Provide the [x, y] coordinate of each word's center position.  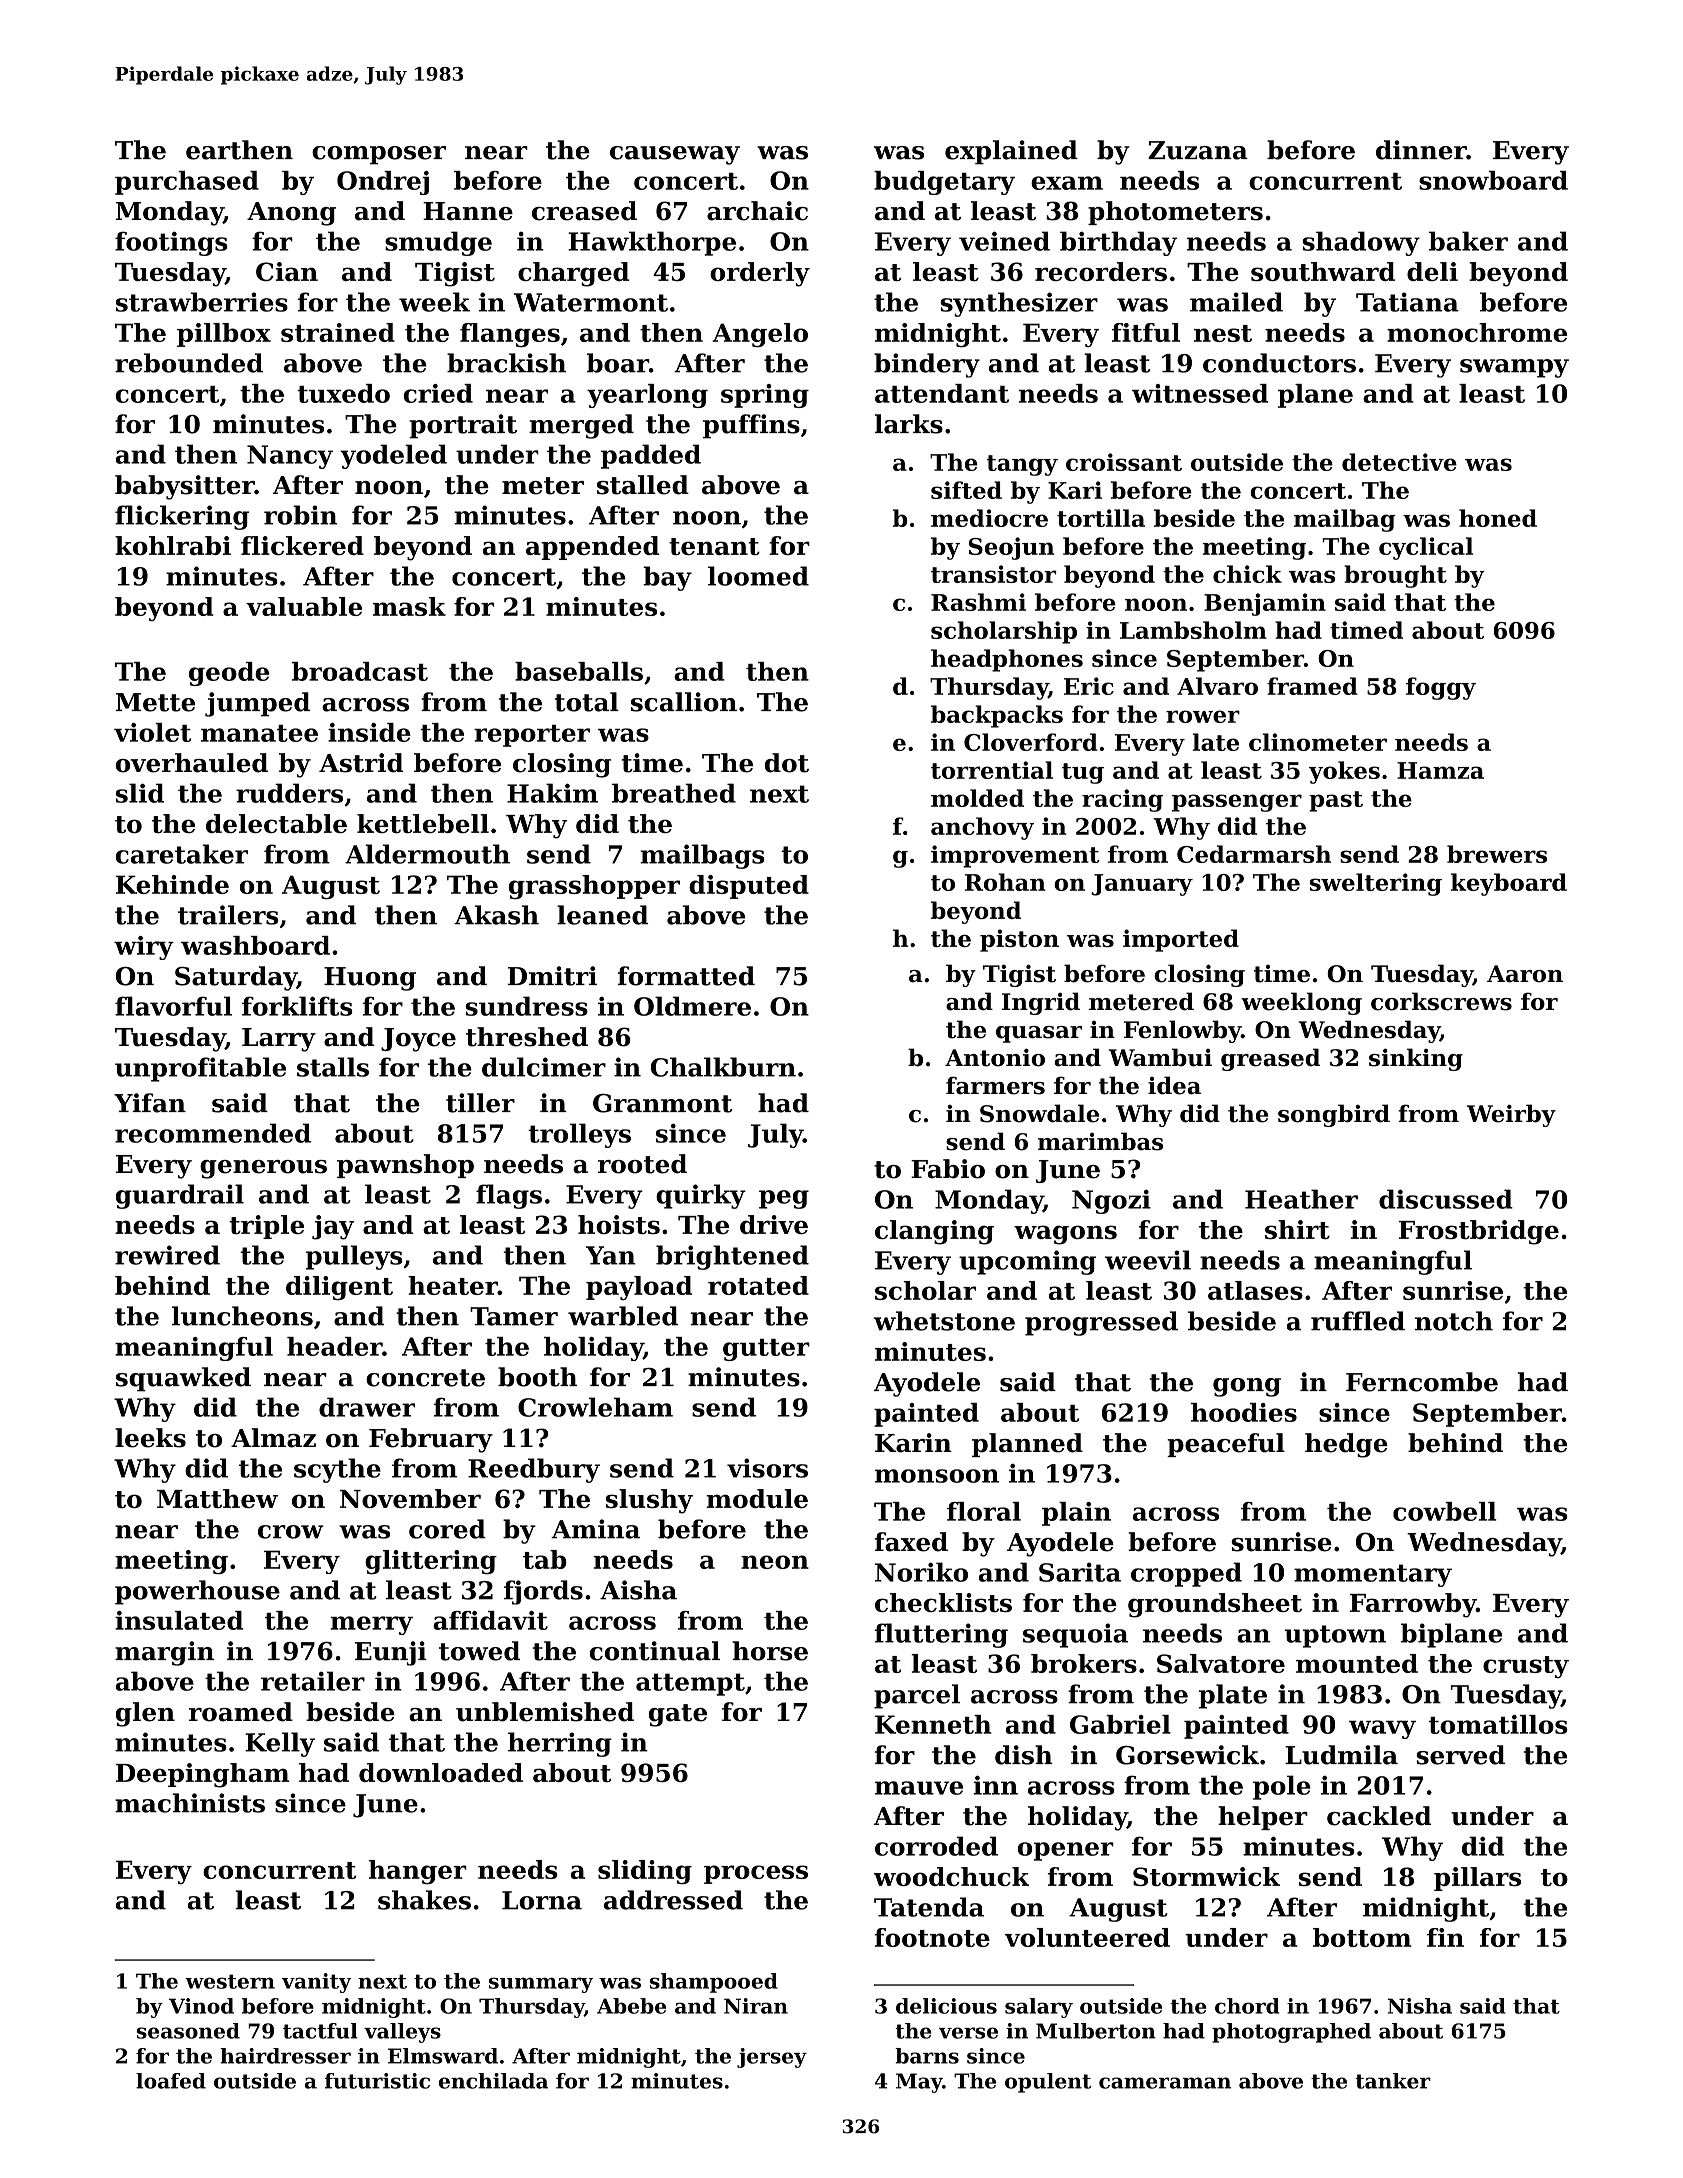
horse [770, 1651]
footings [171, 243]
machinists [190, 1803]
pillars [1477, 1879]
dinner [1421, 150]
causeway [675, 155]
